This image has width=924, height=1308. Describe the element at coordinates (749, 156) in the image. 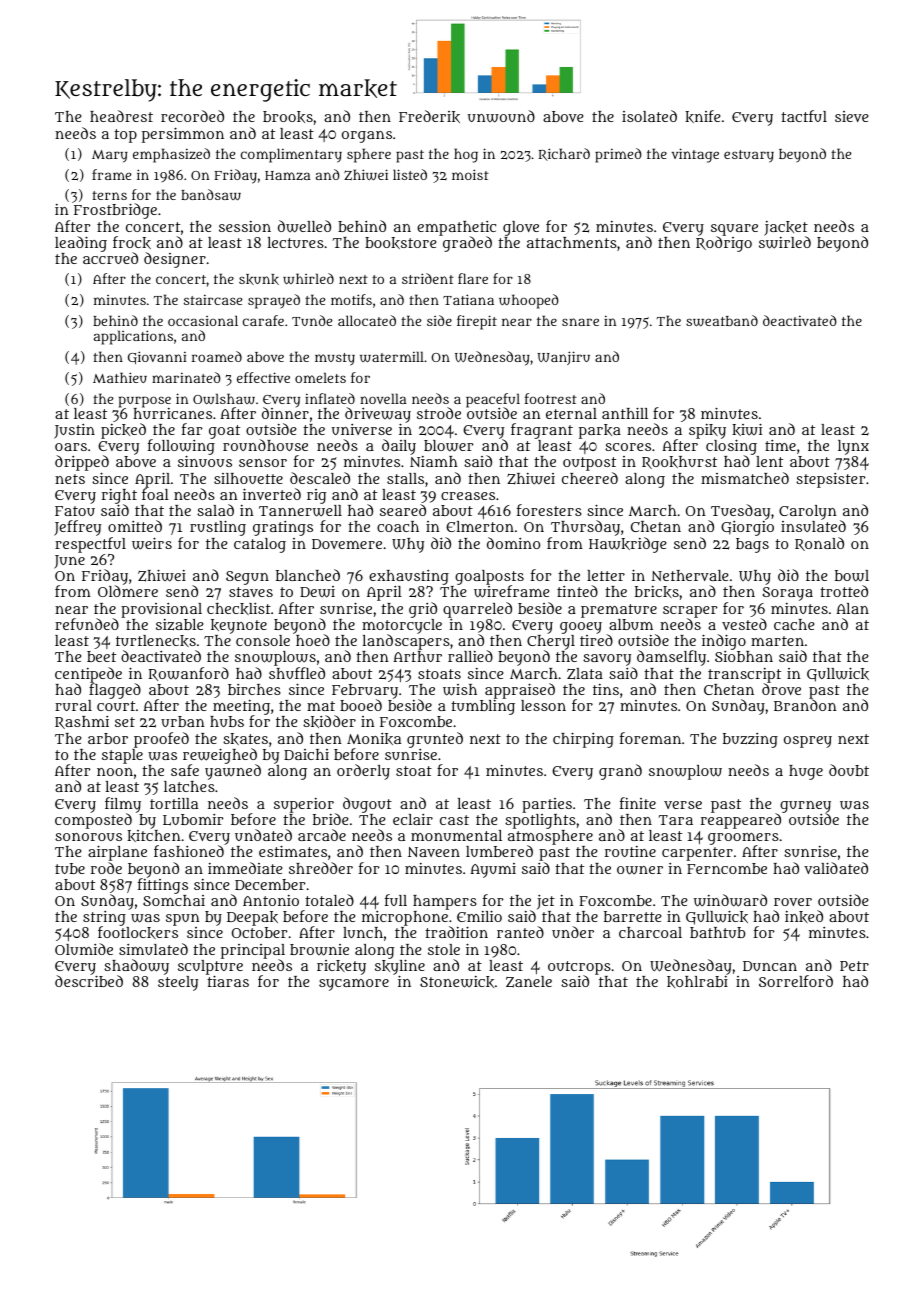

I see `estuary` at that location.
